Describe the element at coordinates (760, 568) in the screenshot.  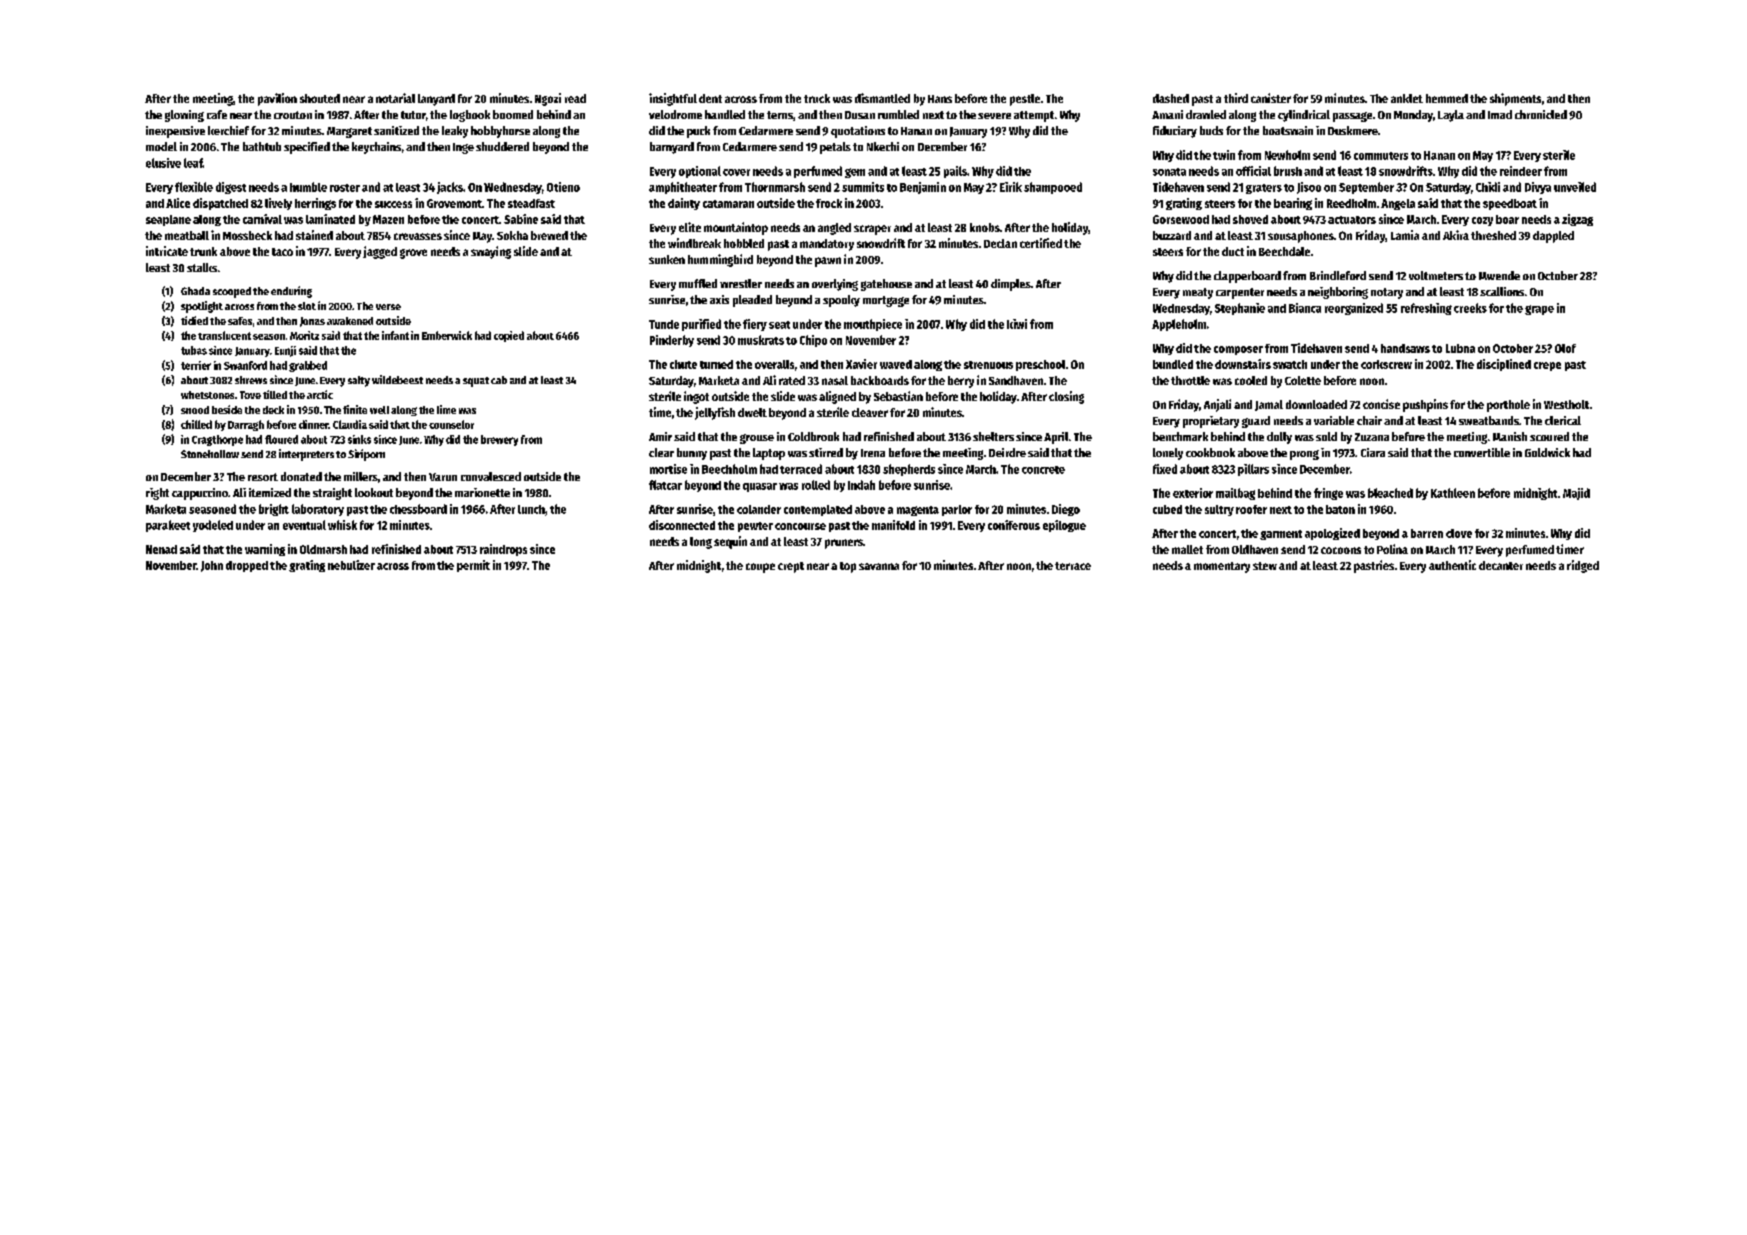
I see `coupe` at that location.
